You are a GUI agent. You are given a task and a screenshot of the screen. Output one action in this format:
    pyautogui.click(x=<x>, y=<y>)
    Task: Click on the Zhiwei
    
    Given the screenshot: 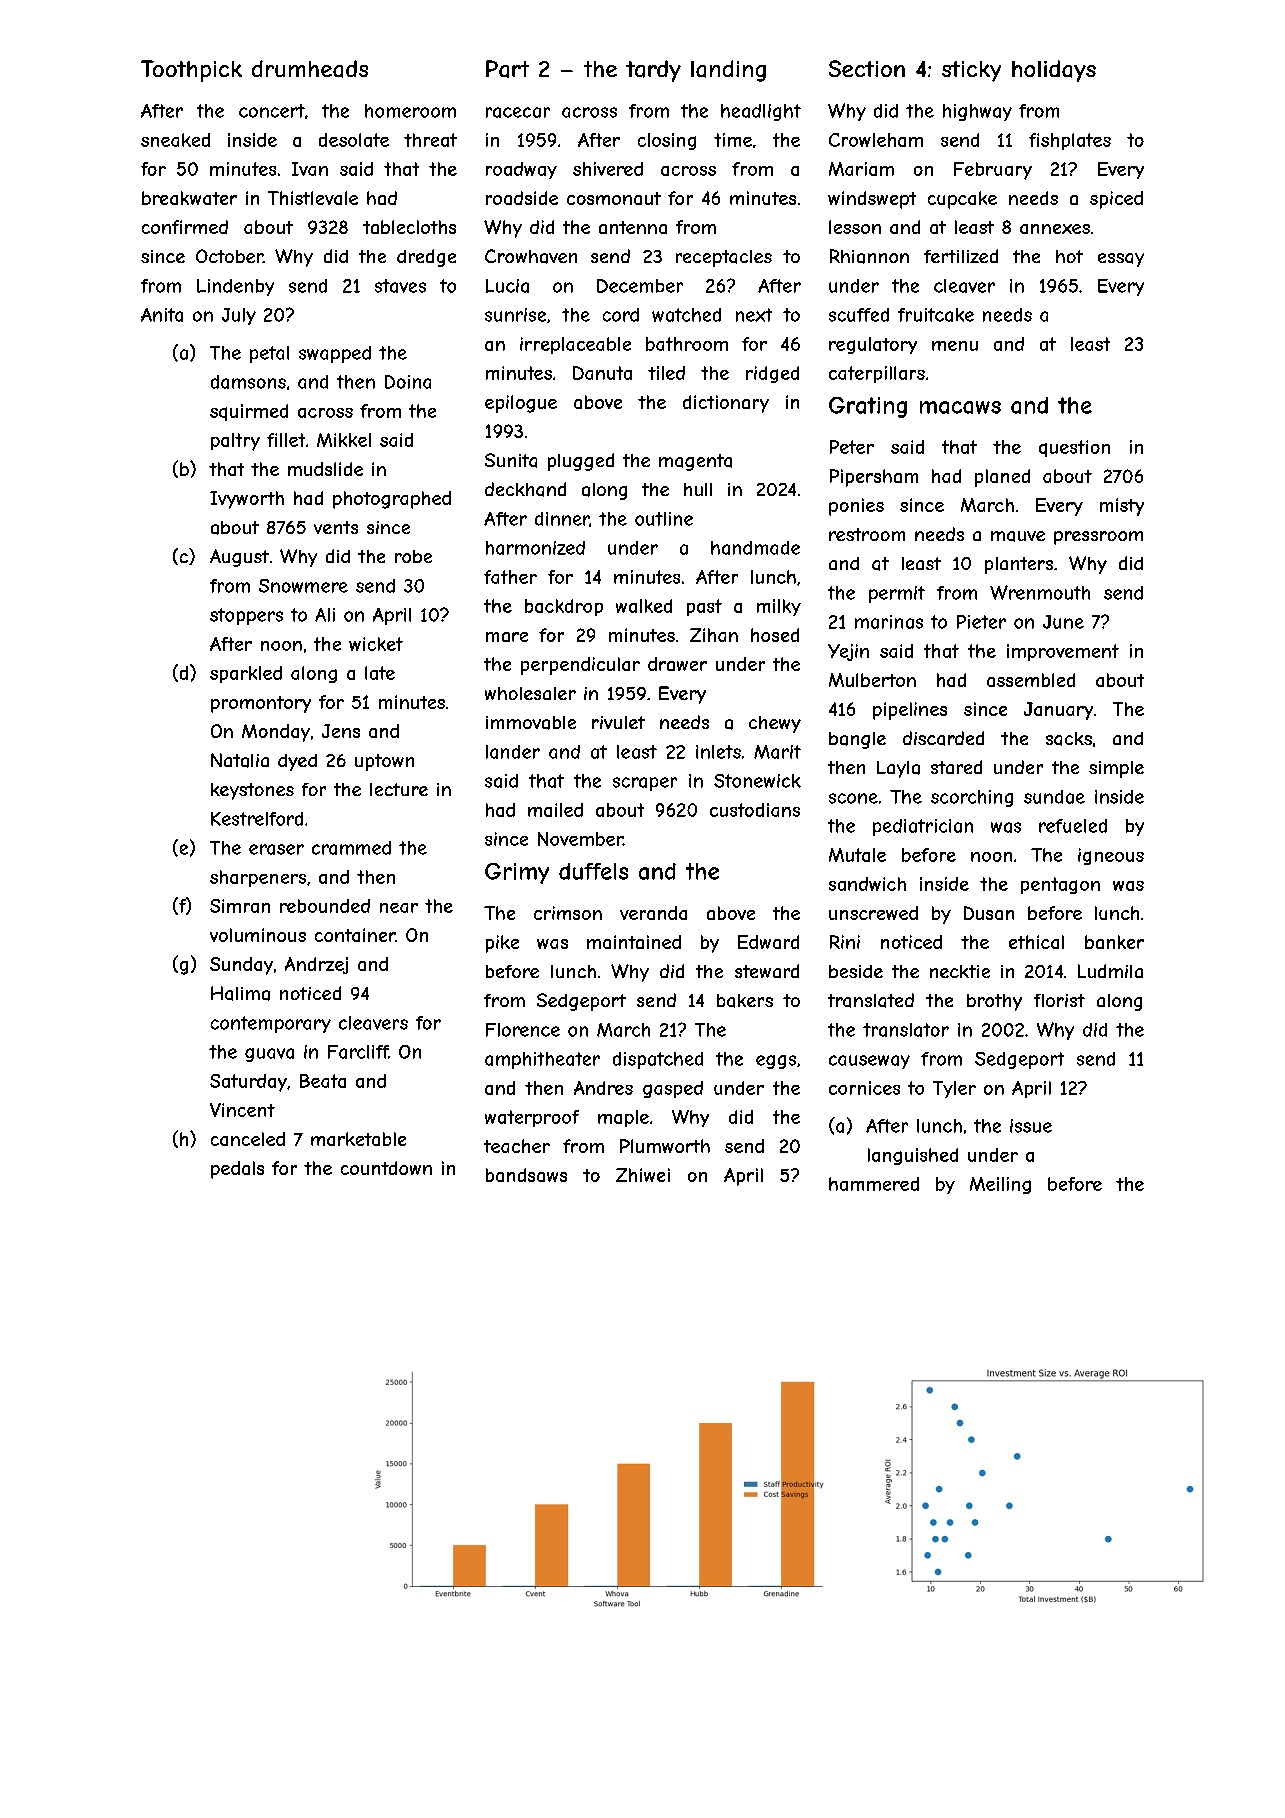 What is the action you would take?
    pyautogui.click(x=643, y=1175)
